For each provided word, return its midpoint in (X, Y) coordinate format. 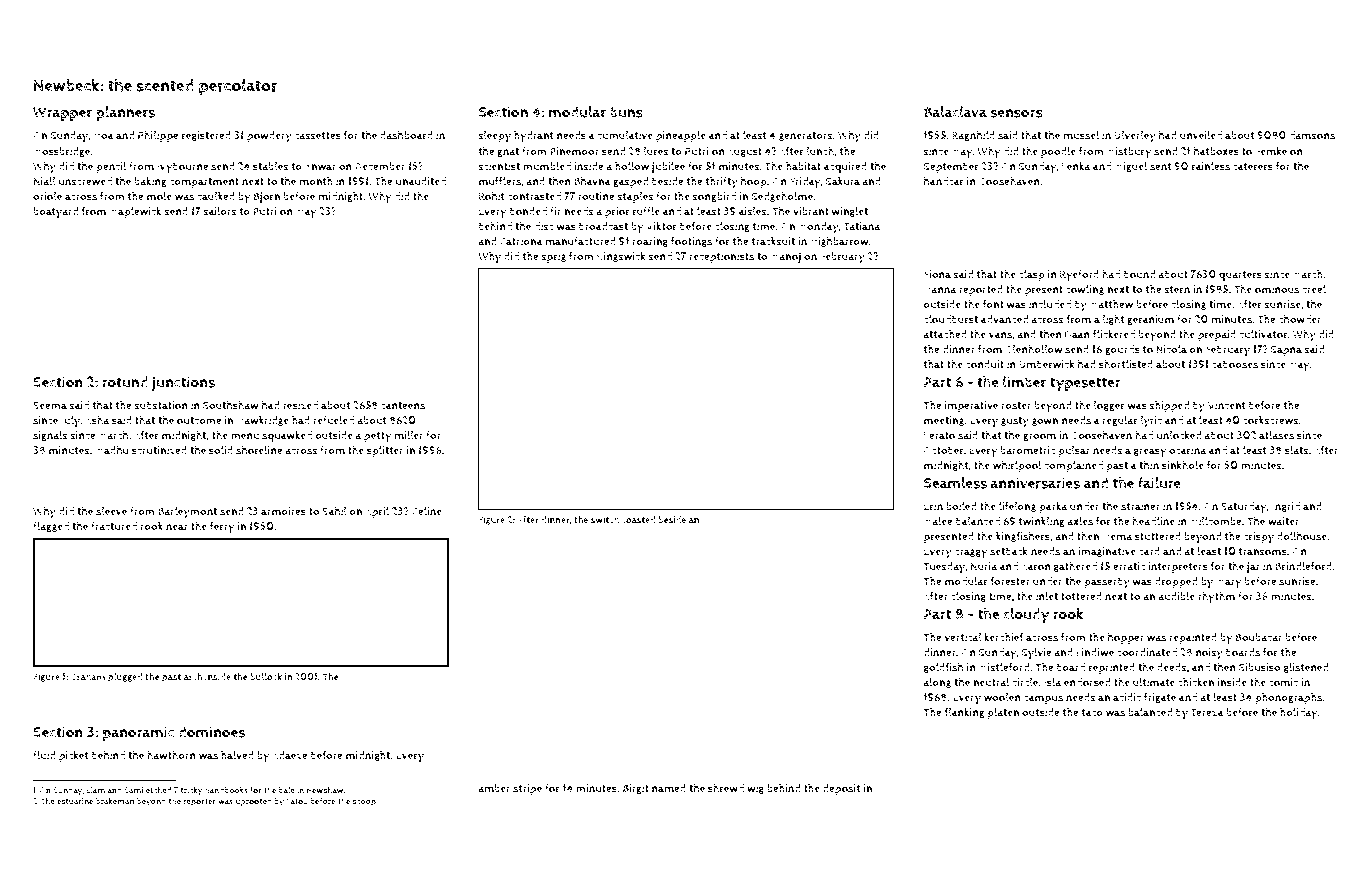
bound (1139, 274)
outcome (199, 421)
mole (159, 196)
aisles (753, 211)
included (1050, 304)
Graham (88, 677)
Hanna (940, 289)
